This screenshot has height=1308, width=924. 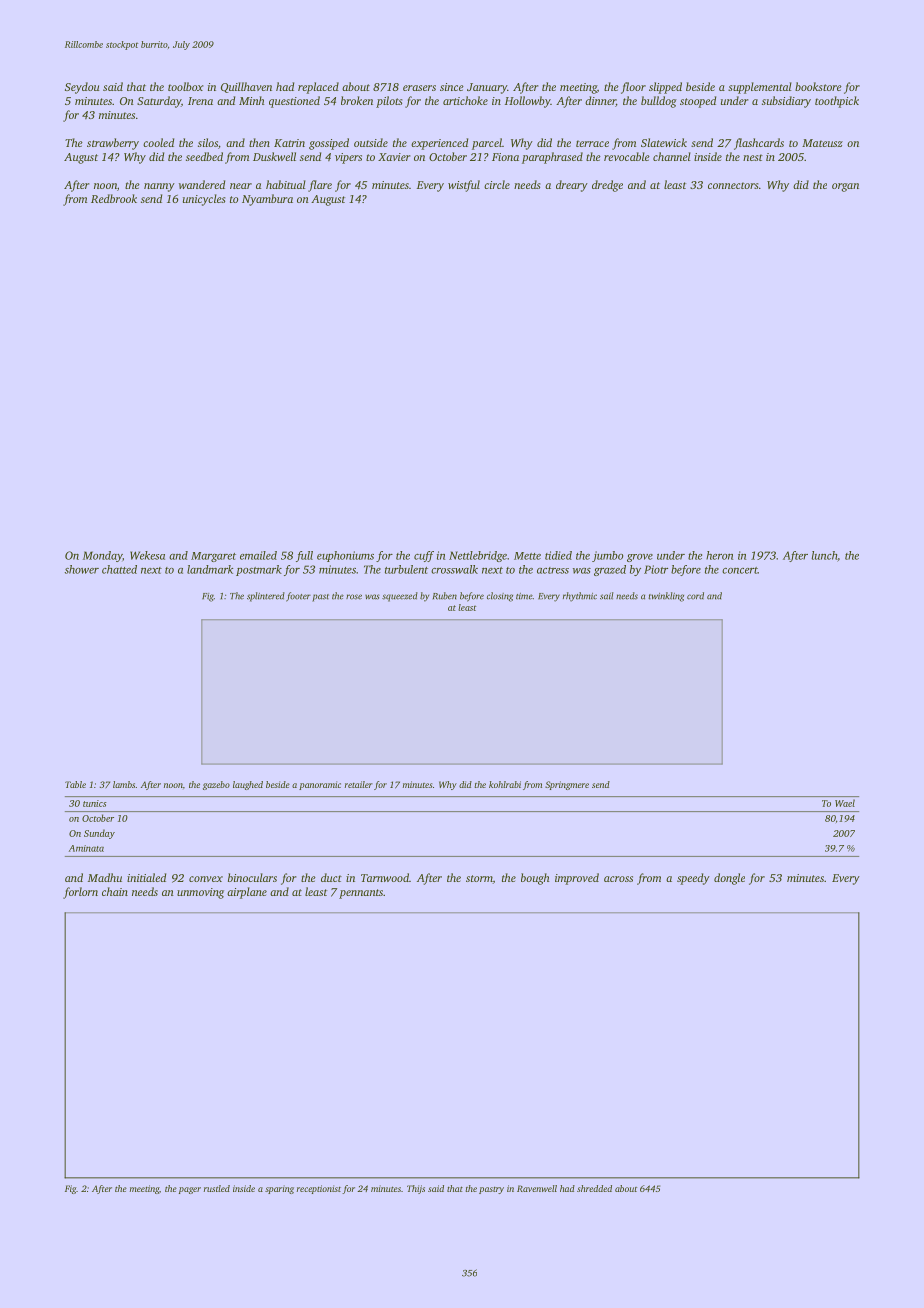 I want to click on splintered, so click(x=266, y=597).
